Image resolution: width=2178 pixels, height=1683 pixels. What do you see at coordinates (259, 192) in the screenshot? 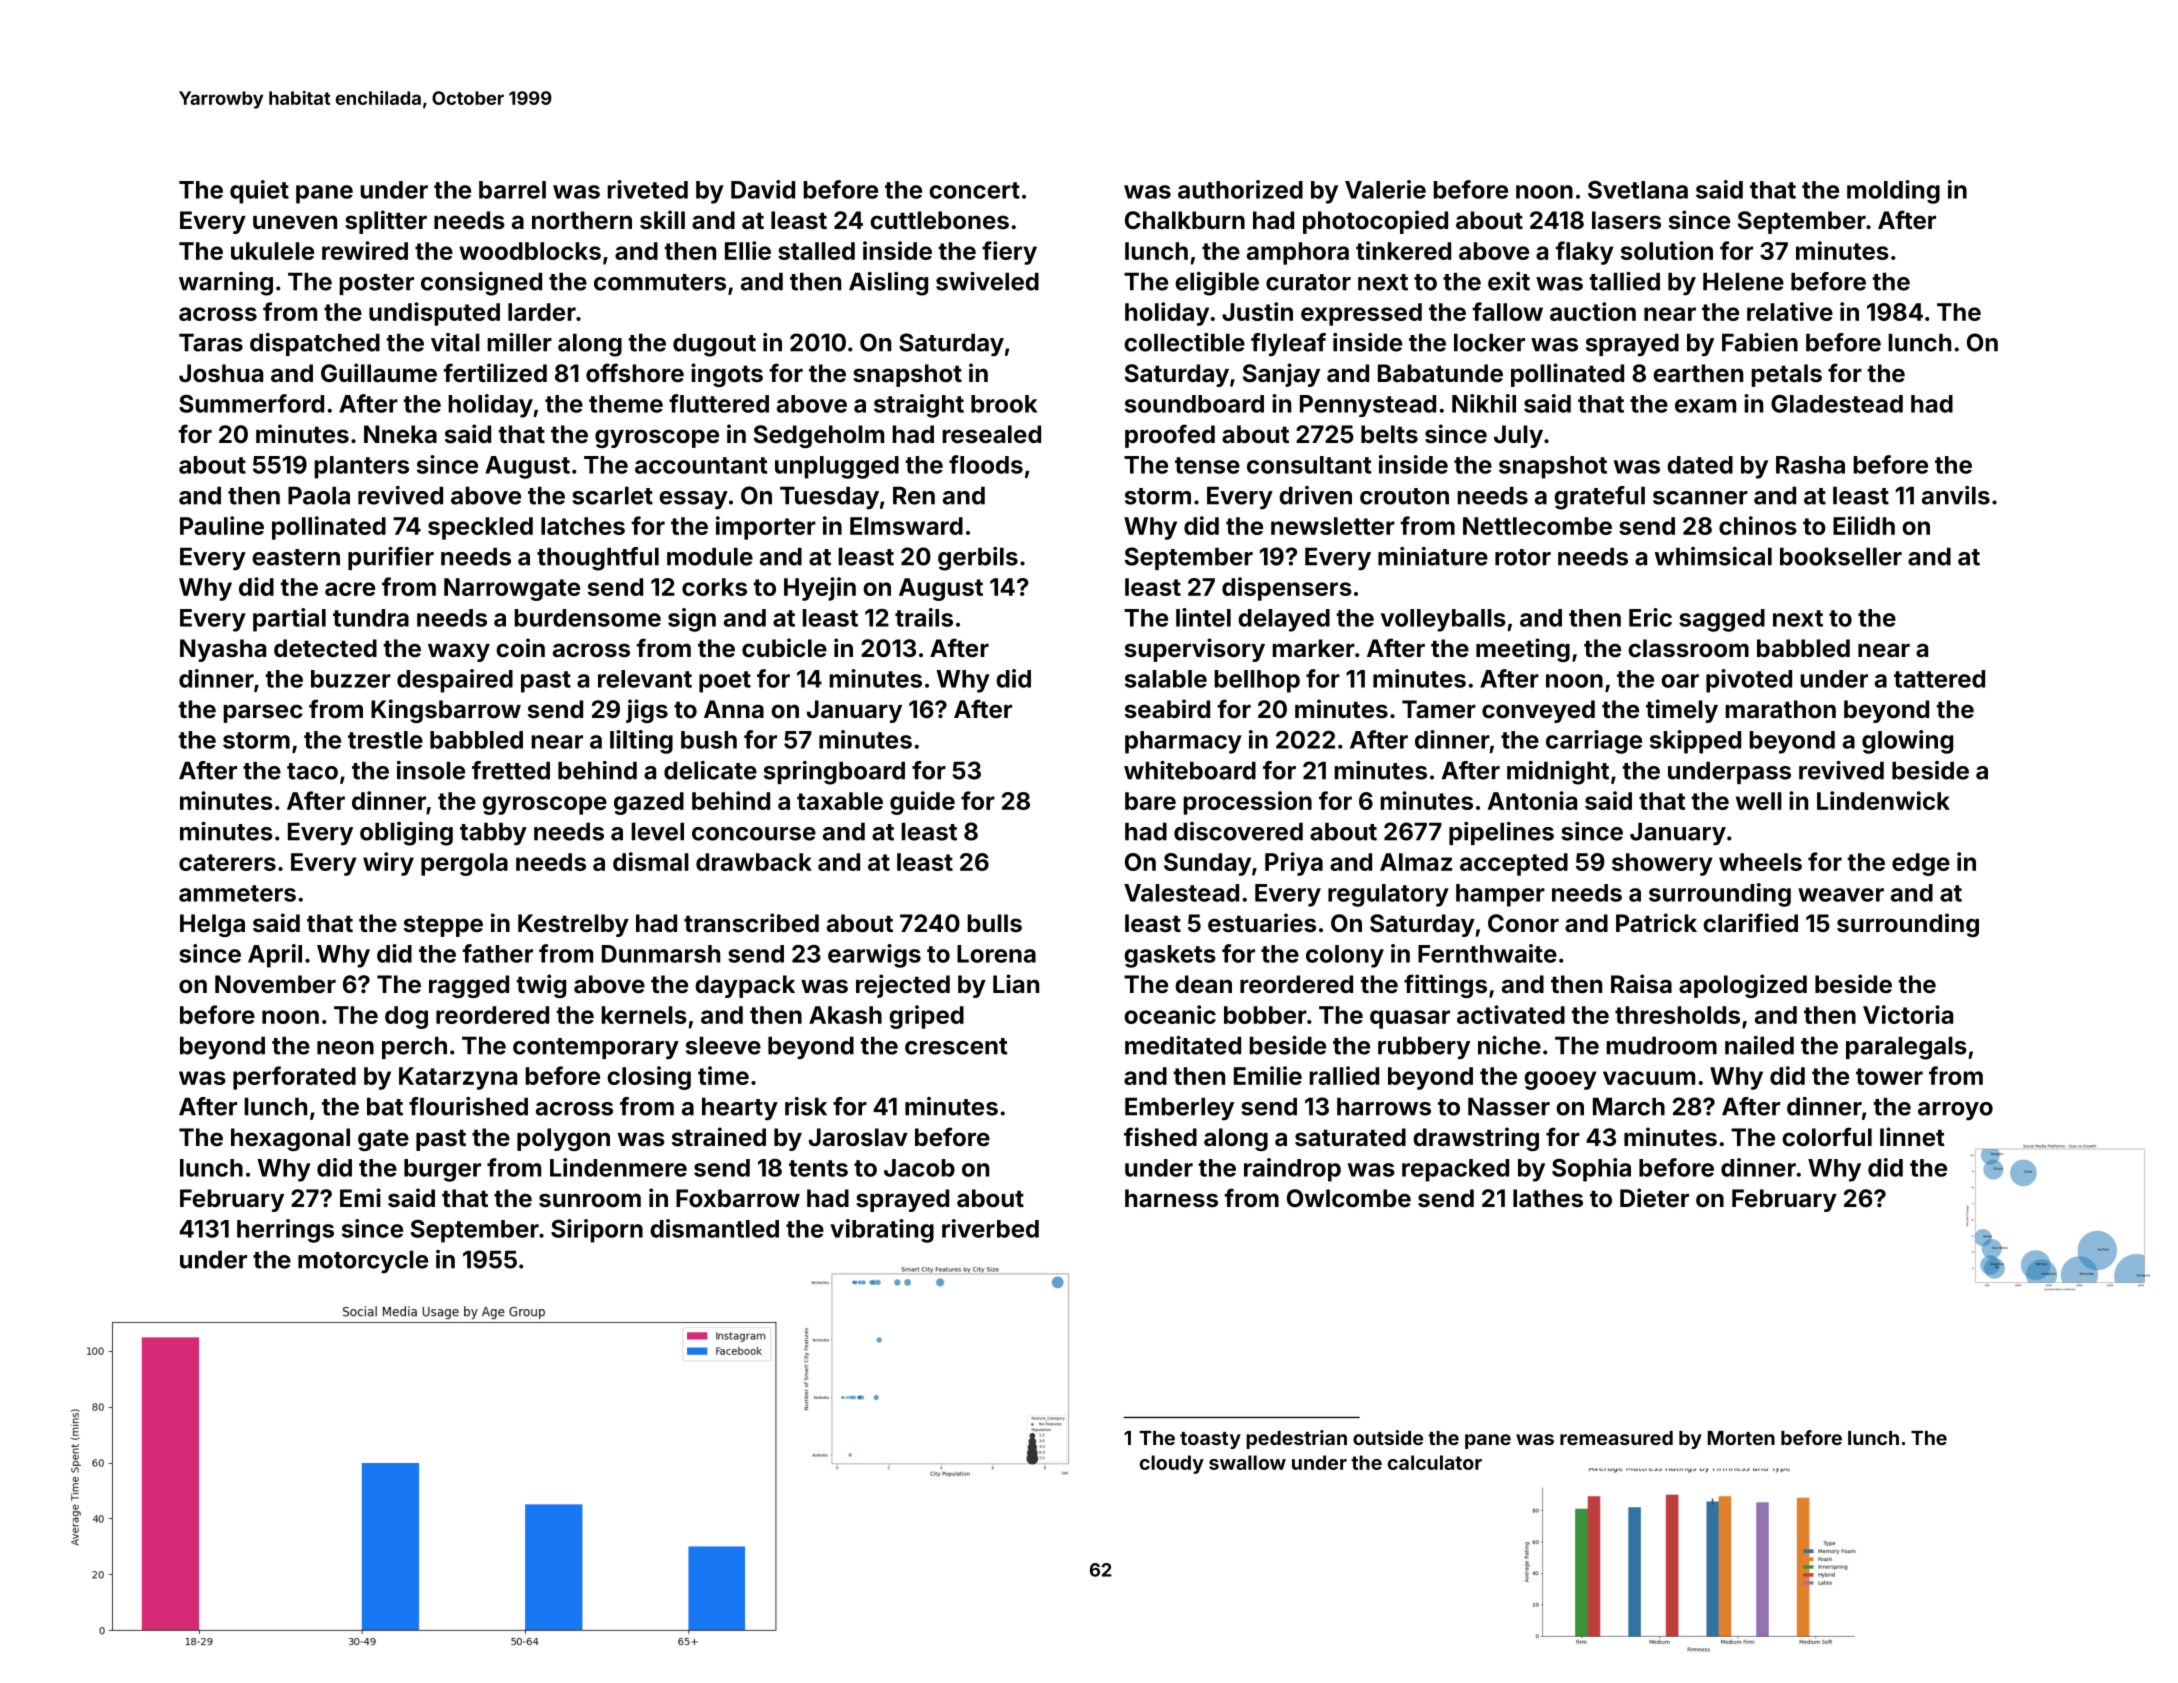
I see `quiet` at bounding box center [259, 192].
